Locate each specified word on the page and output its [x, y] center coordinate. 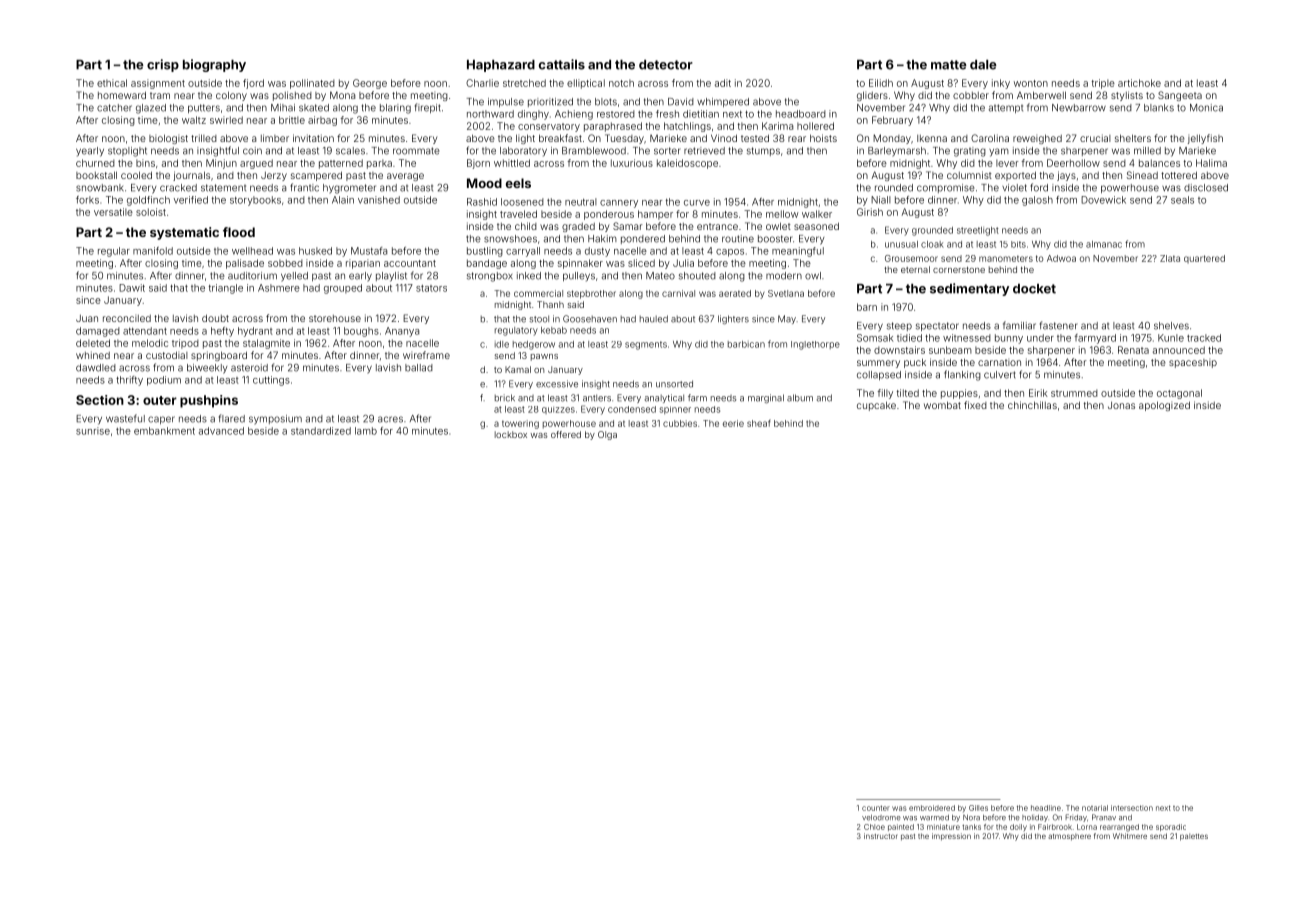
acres [390, 419]
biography [214, 65]
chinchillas [1032, 405]
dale [983, 65]
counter [876, 808]
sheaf [759, 423]
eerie [733, 423]
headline [1046, 808]
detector [666, 65]
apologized [1164, 406]
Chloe [874, 827]
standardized [321, 431]
